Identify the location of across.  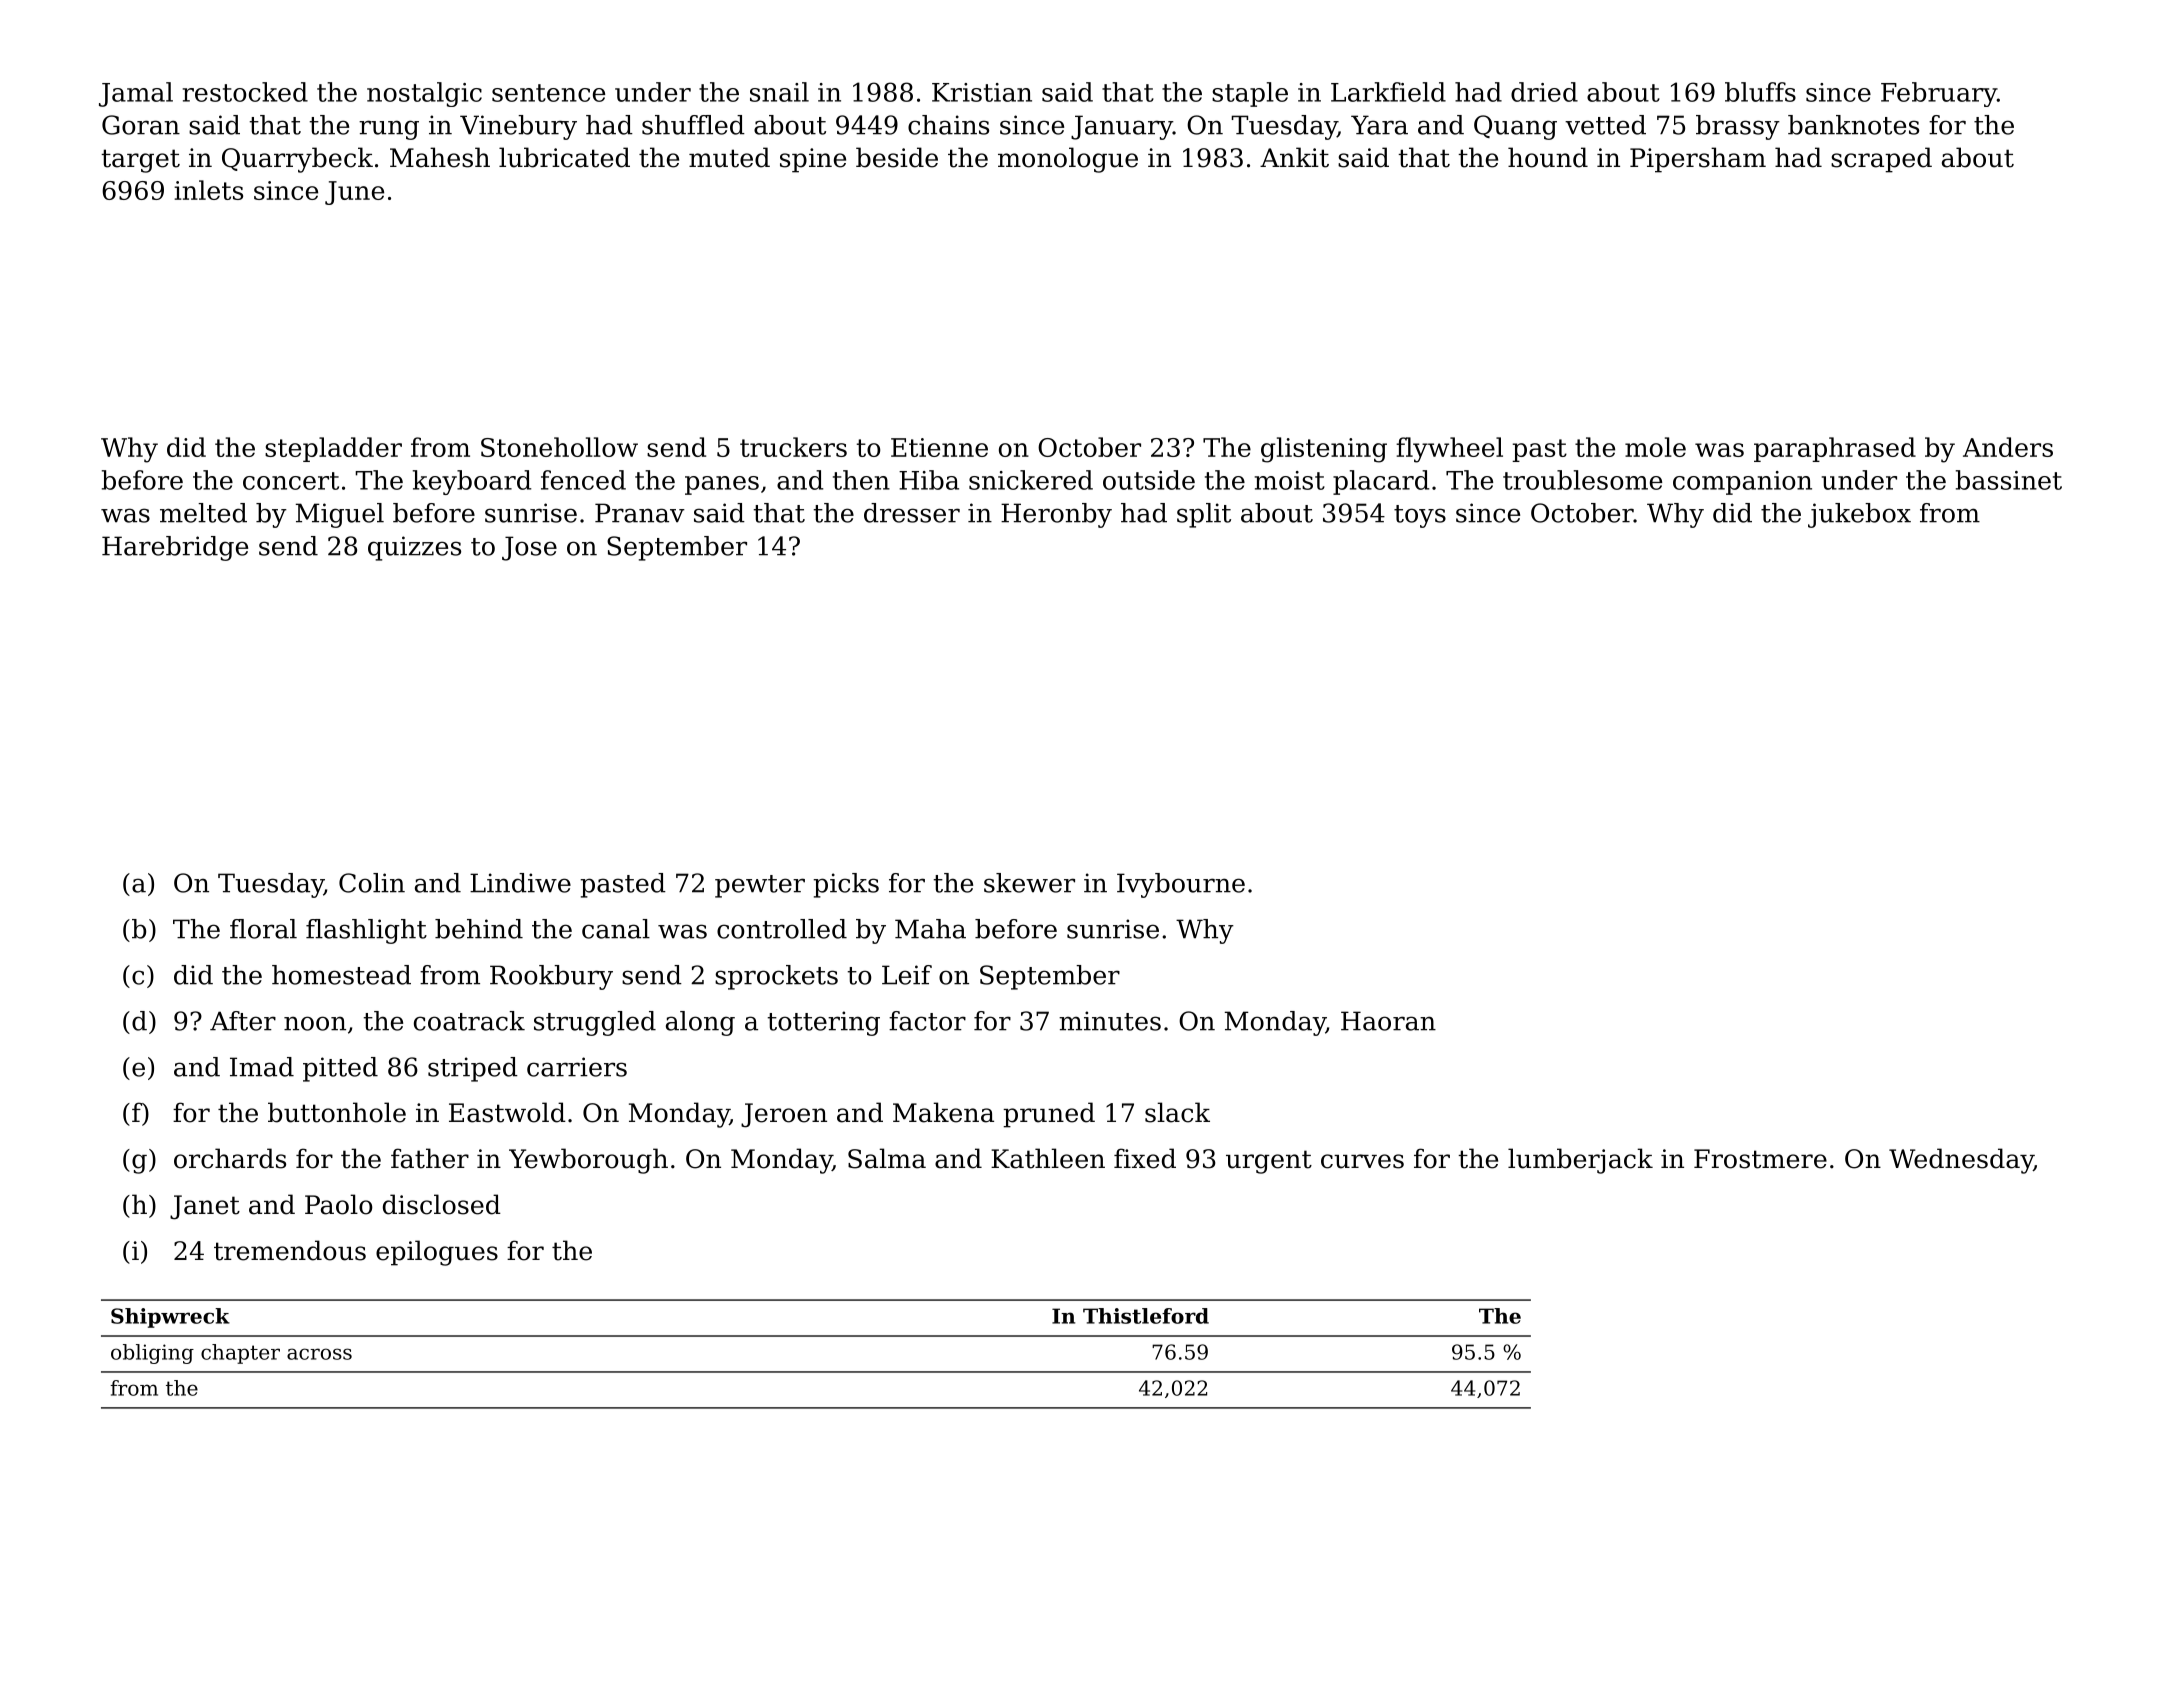
(319, 1354).
